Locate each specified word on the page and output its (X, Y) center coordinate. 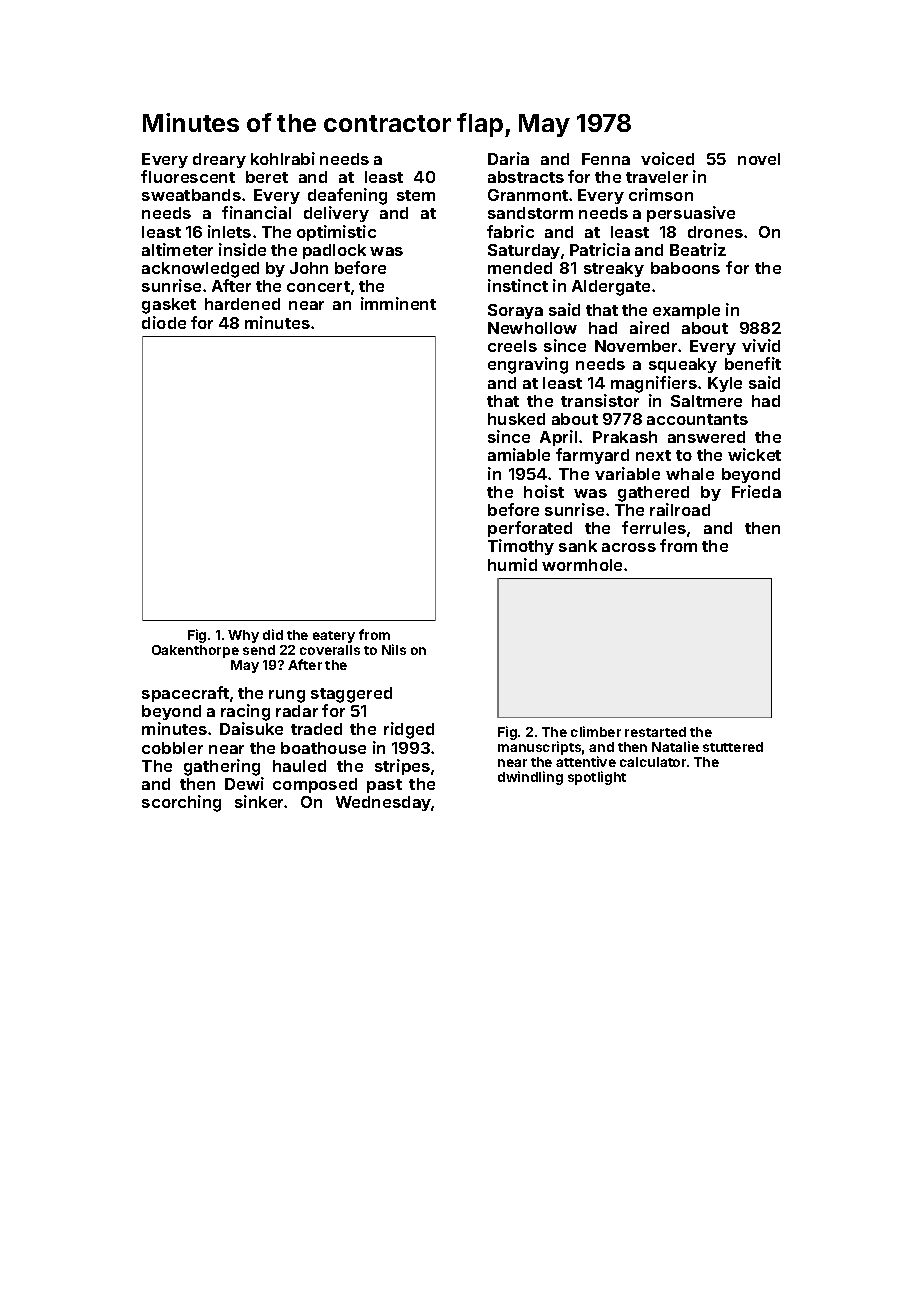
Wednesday (384, 803)
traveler (657, 177)
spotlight (597, 778)
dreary (219, 160)
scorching (181, 803)
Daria (508, 158)
